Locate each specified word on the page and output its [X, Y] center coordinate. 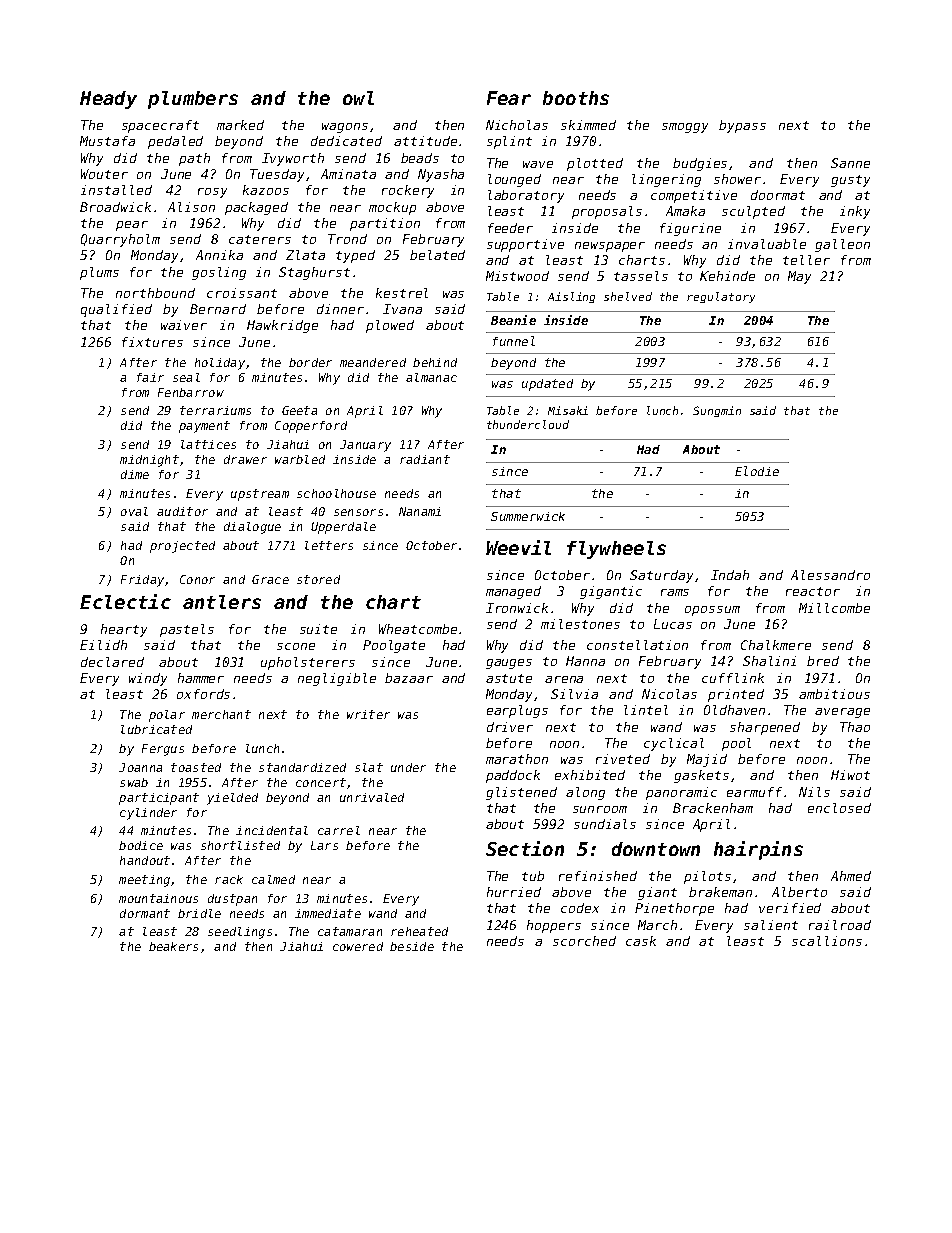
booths [576, 98]
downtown [656, 849]
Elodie [757, 471]
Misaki [568, 410]
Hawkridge [282, 326]
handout [145, 860]
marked [240, 125]
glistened [521, 793]
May [799, 277]
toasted [196, 767]
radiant [425, 459]
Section [525, 848]
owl [358, 98]
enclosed [839, 808]
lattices [208, 444]
